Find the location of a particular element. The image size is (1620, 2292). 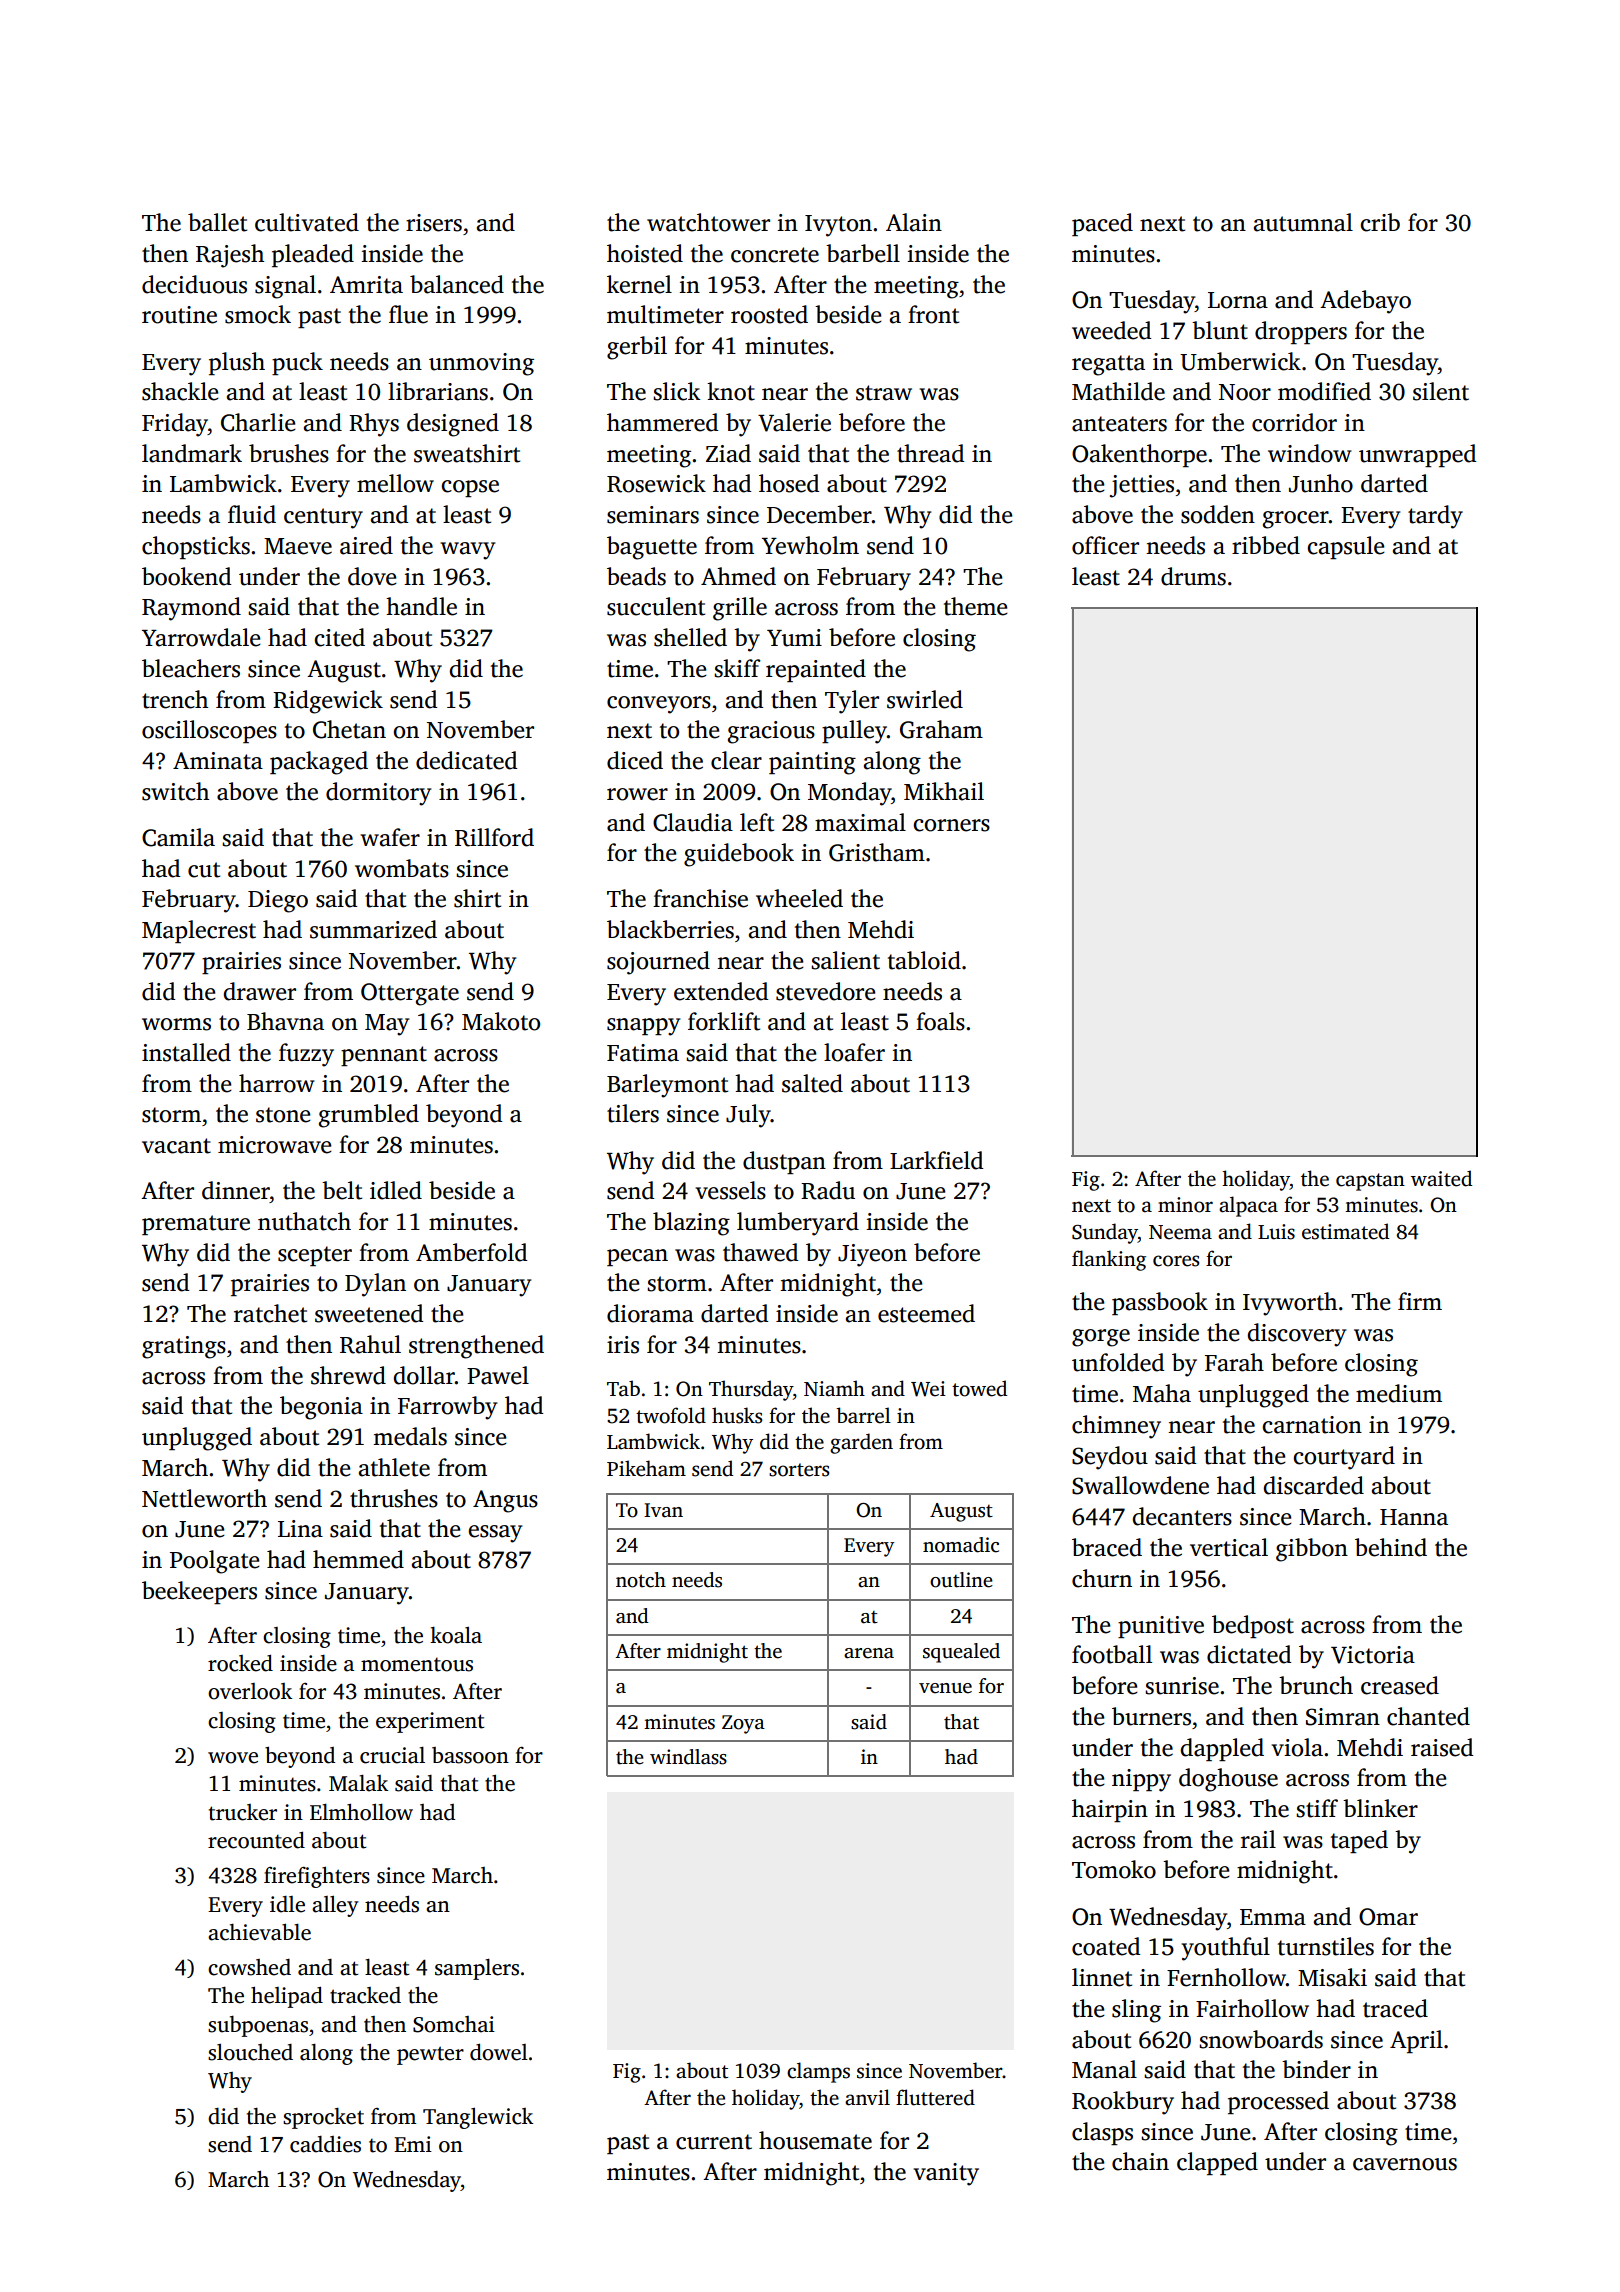

watchtower is located at coordinates (708, 222).
